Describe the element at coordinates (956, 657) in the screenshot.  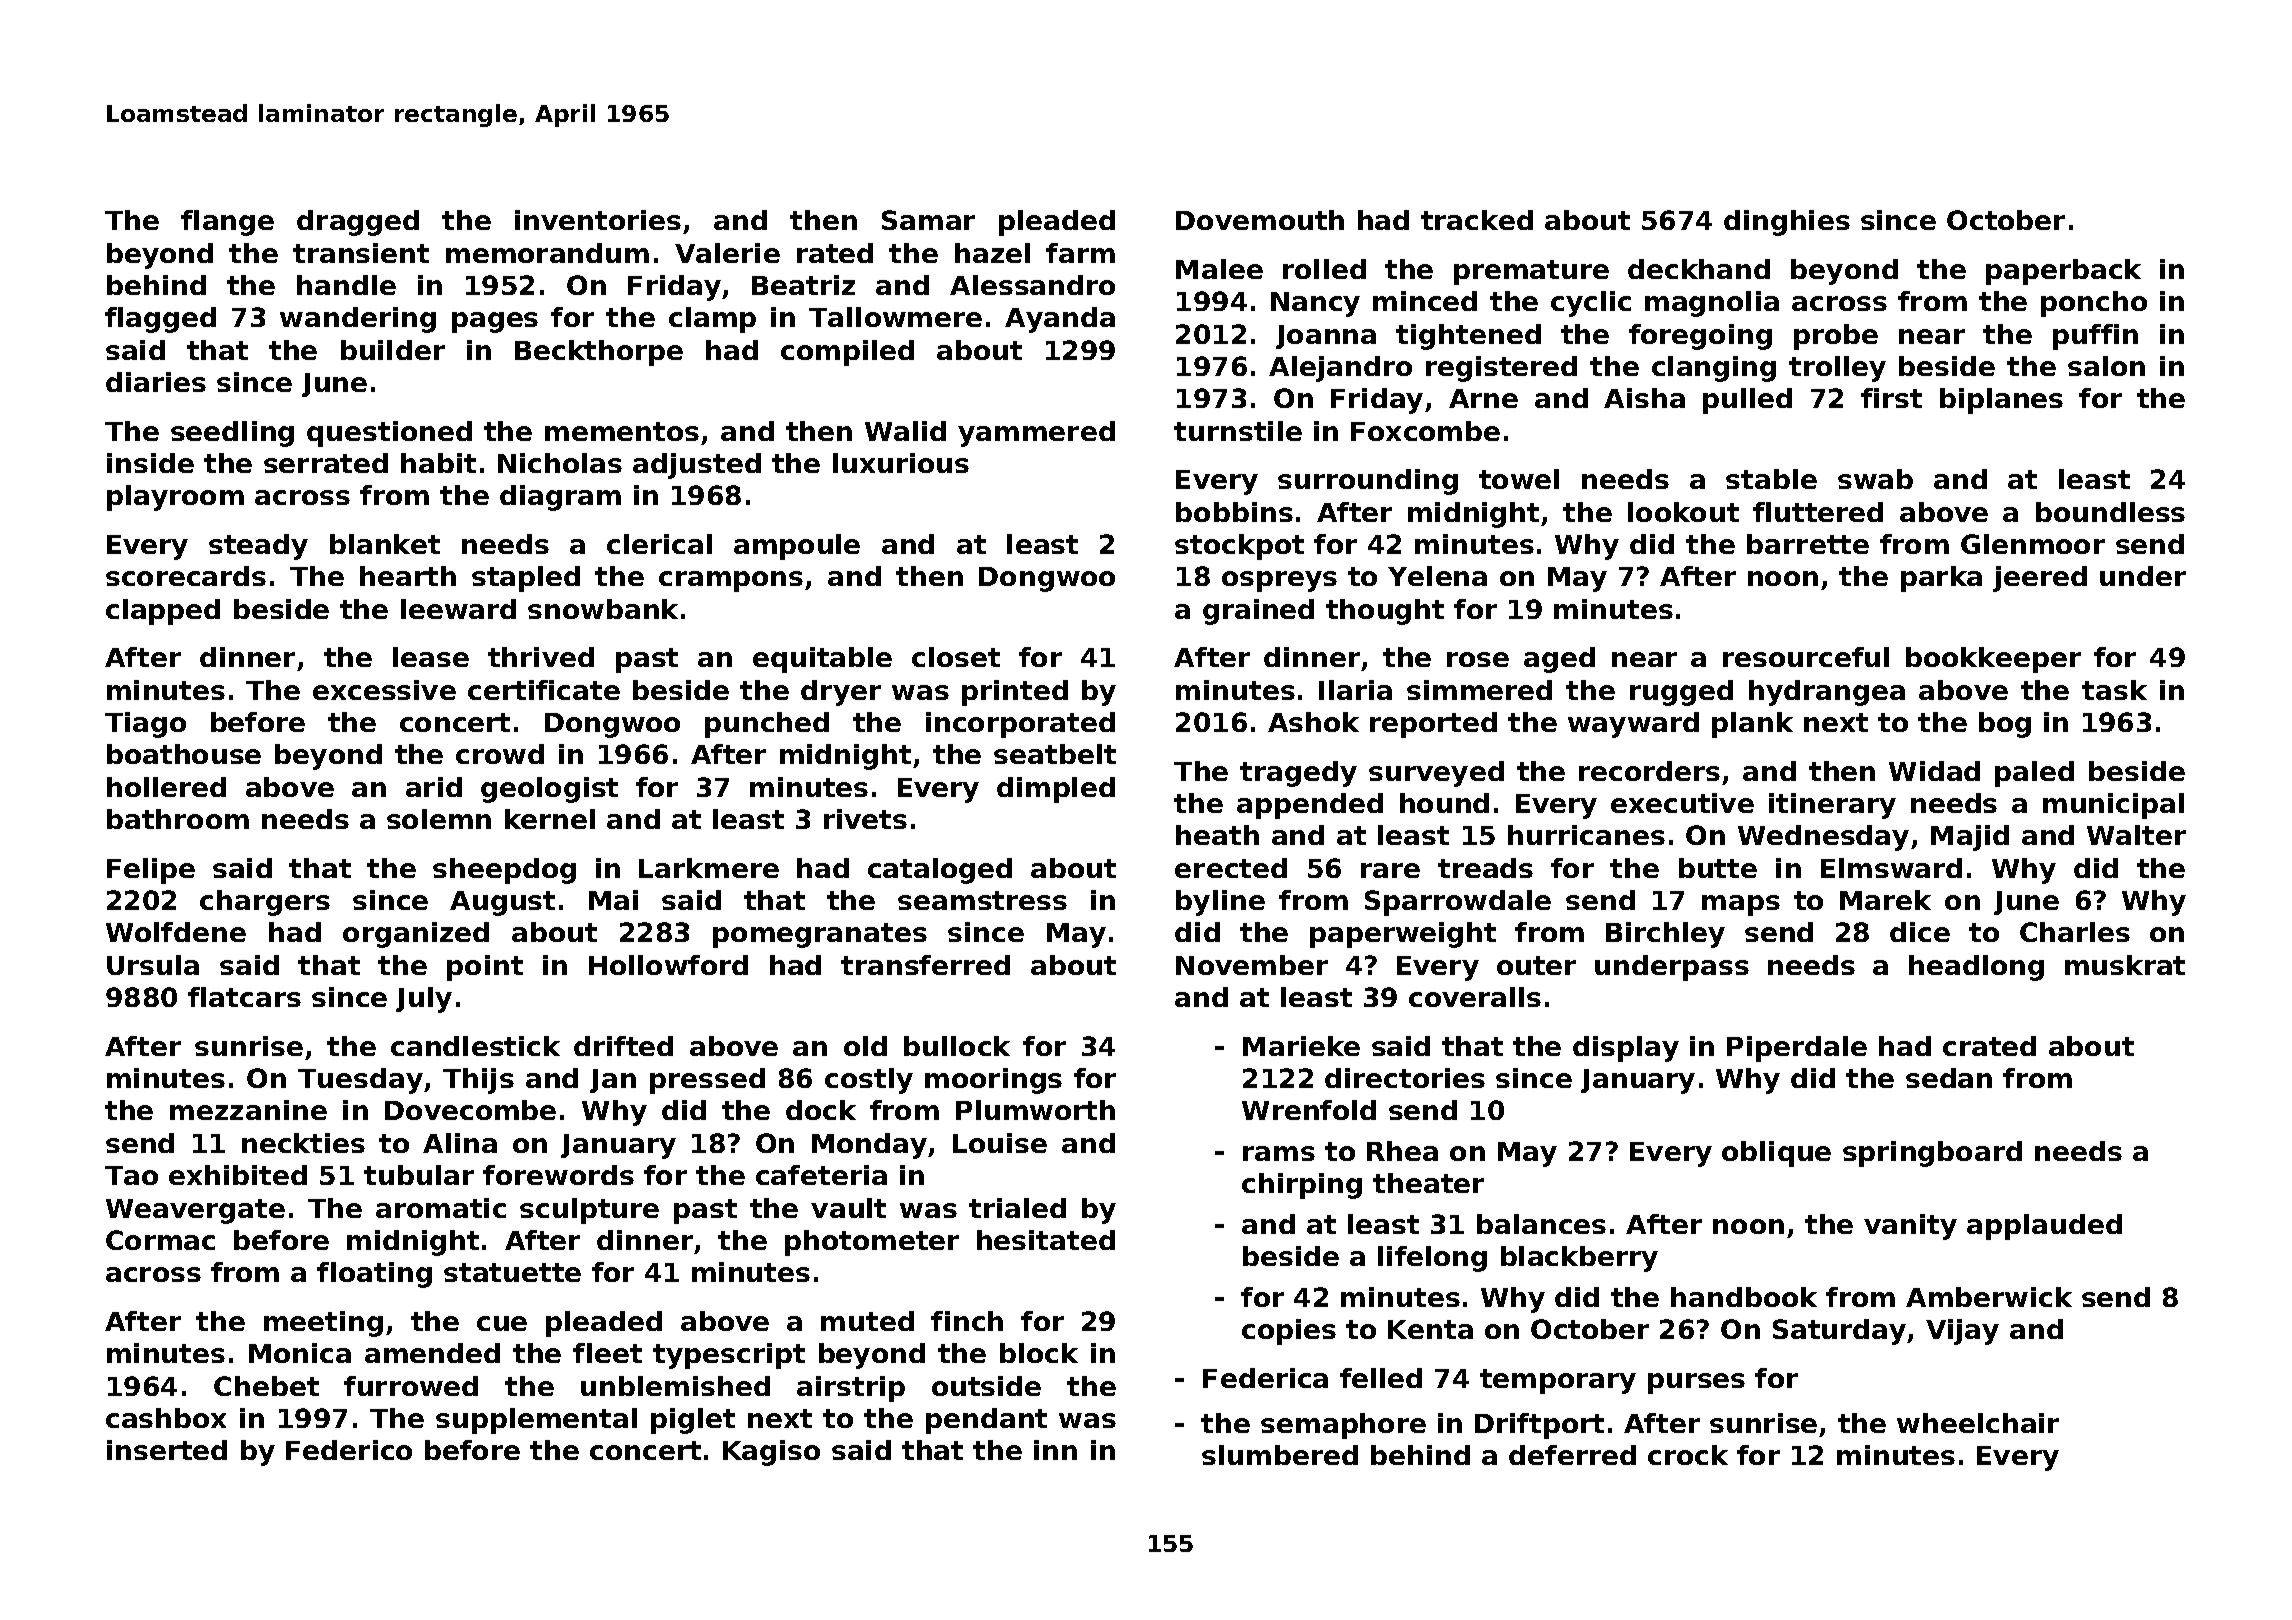
I see `closet` at that location.
